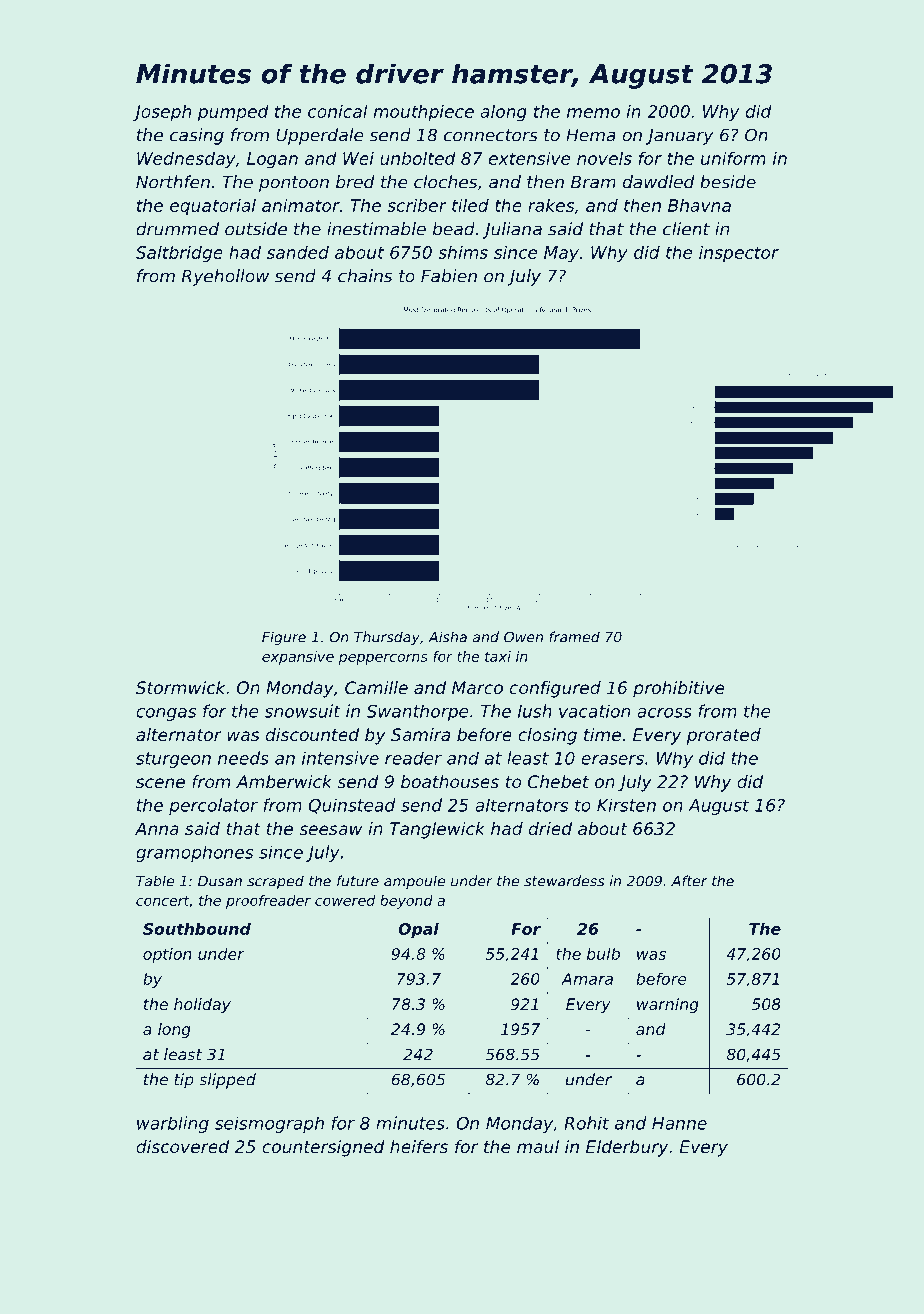 This page has height=1314, width=924. I want to click on Ryehollow, so click(225, 277).
